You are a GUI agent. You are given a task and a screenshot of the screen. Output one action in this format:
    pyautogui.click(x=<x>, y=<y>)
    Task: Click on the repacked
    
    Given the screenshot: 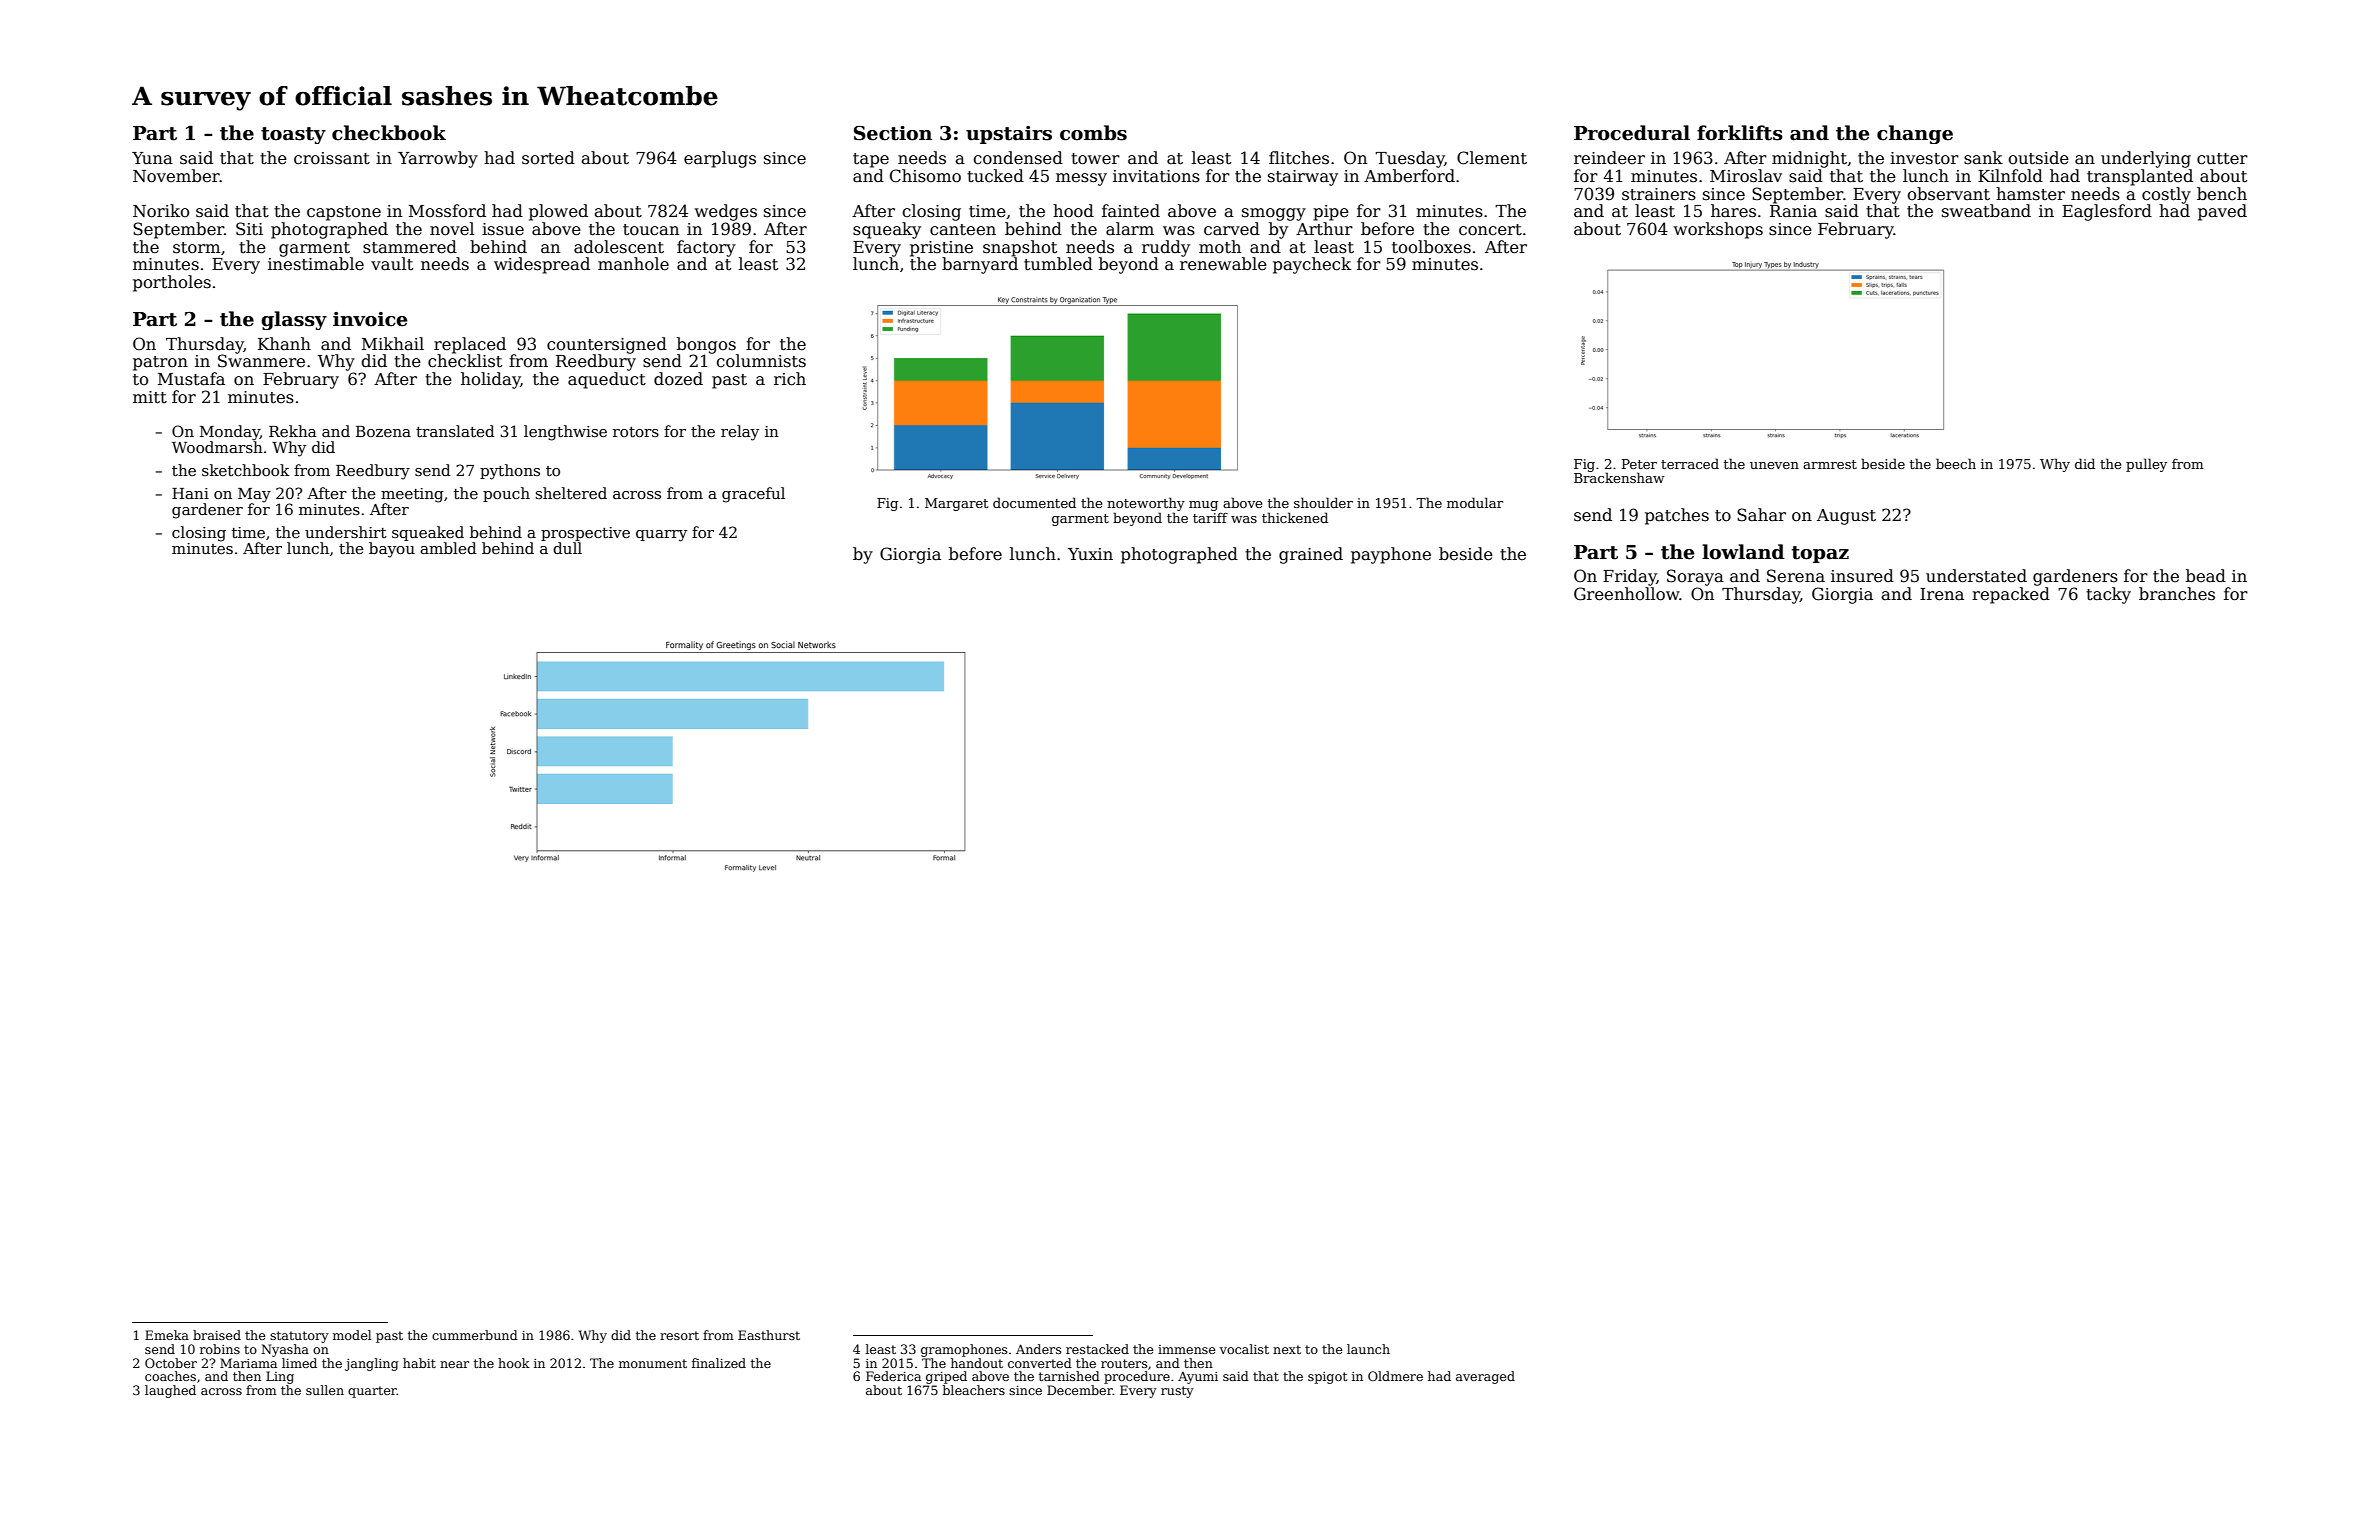 What is the action you would take?
    pyautogui.click(x=2011, y=595)
